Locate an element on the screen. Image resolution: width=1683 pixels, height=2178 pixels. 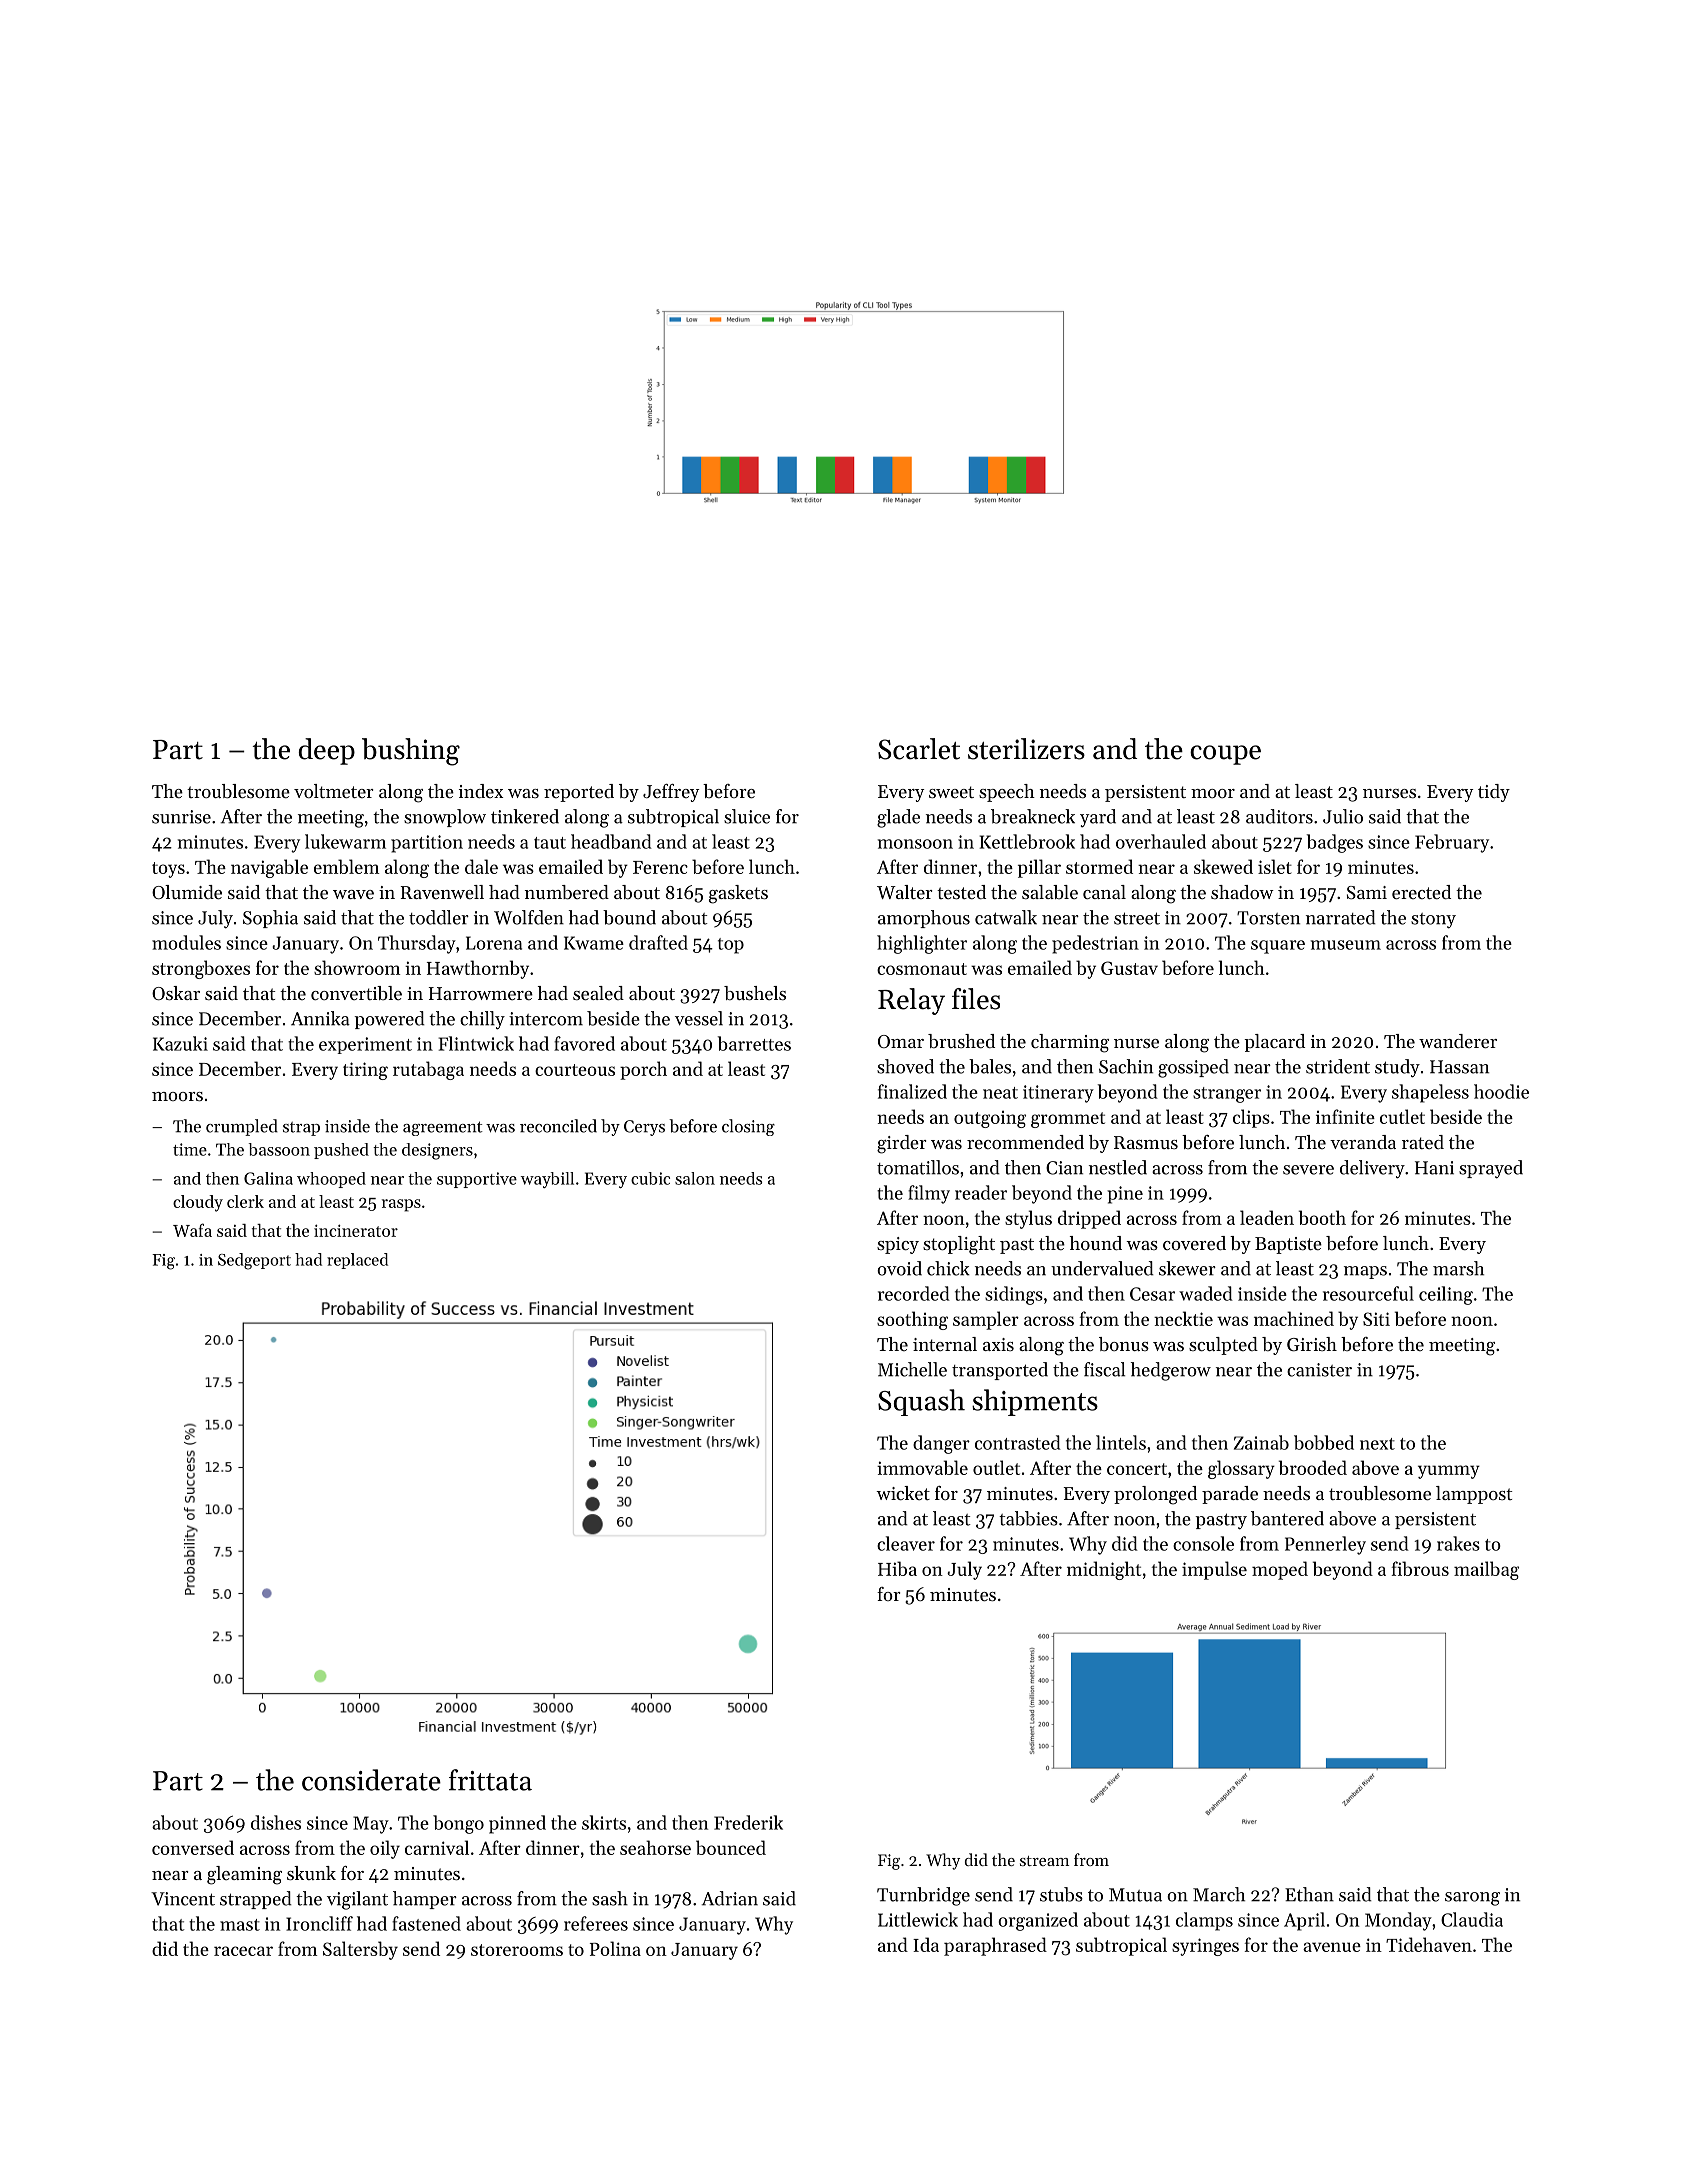
Hiba is located at coordinates (897, 1568).
